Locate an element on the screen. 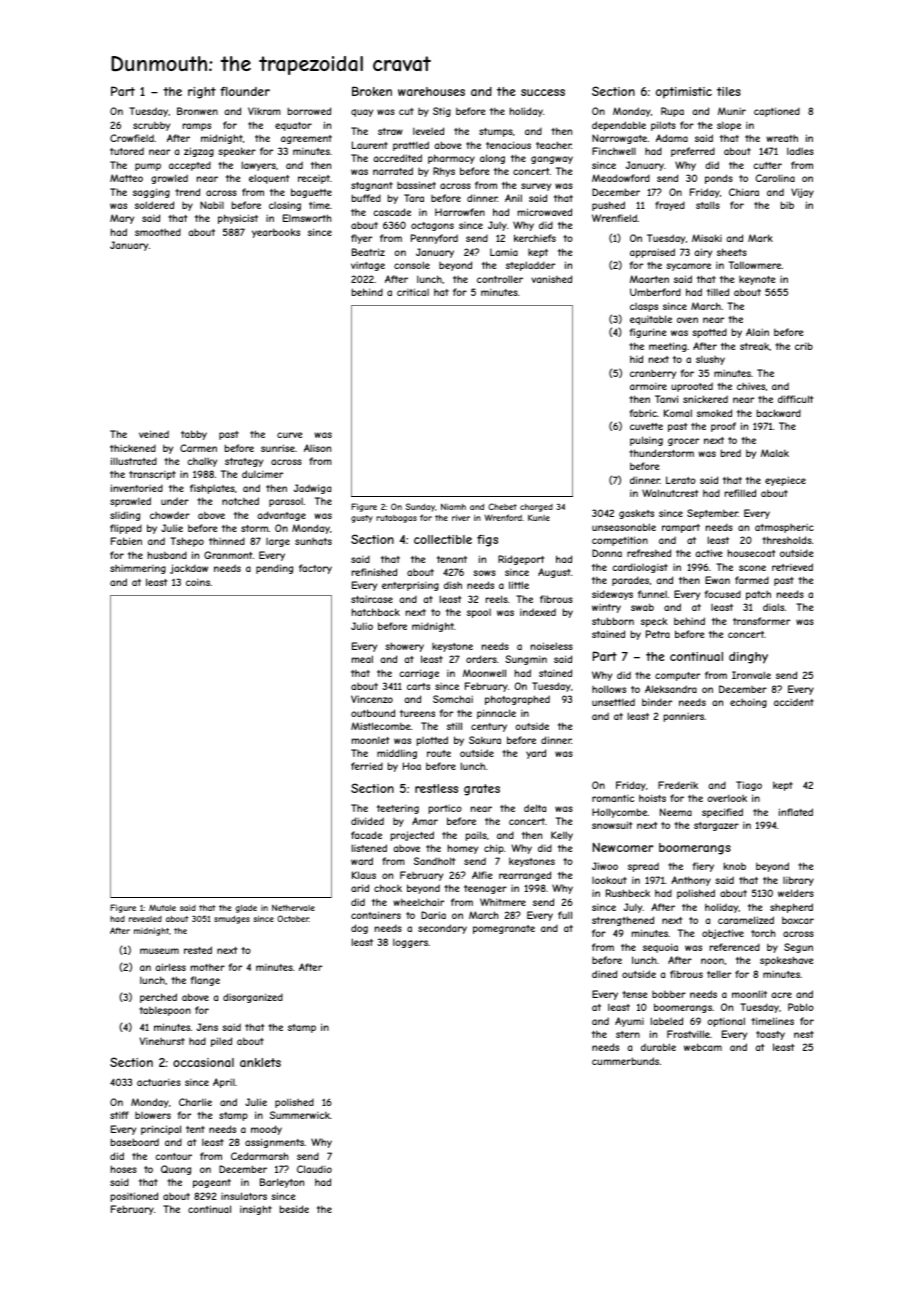 This screenshot has height=1308, width=924. Elmsworth is located at coordinates (307, 218).
